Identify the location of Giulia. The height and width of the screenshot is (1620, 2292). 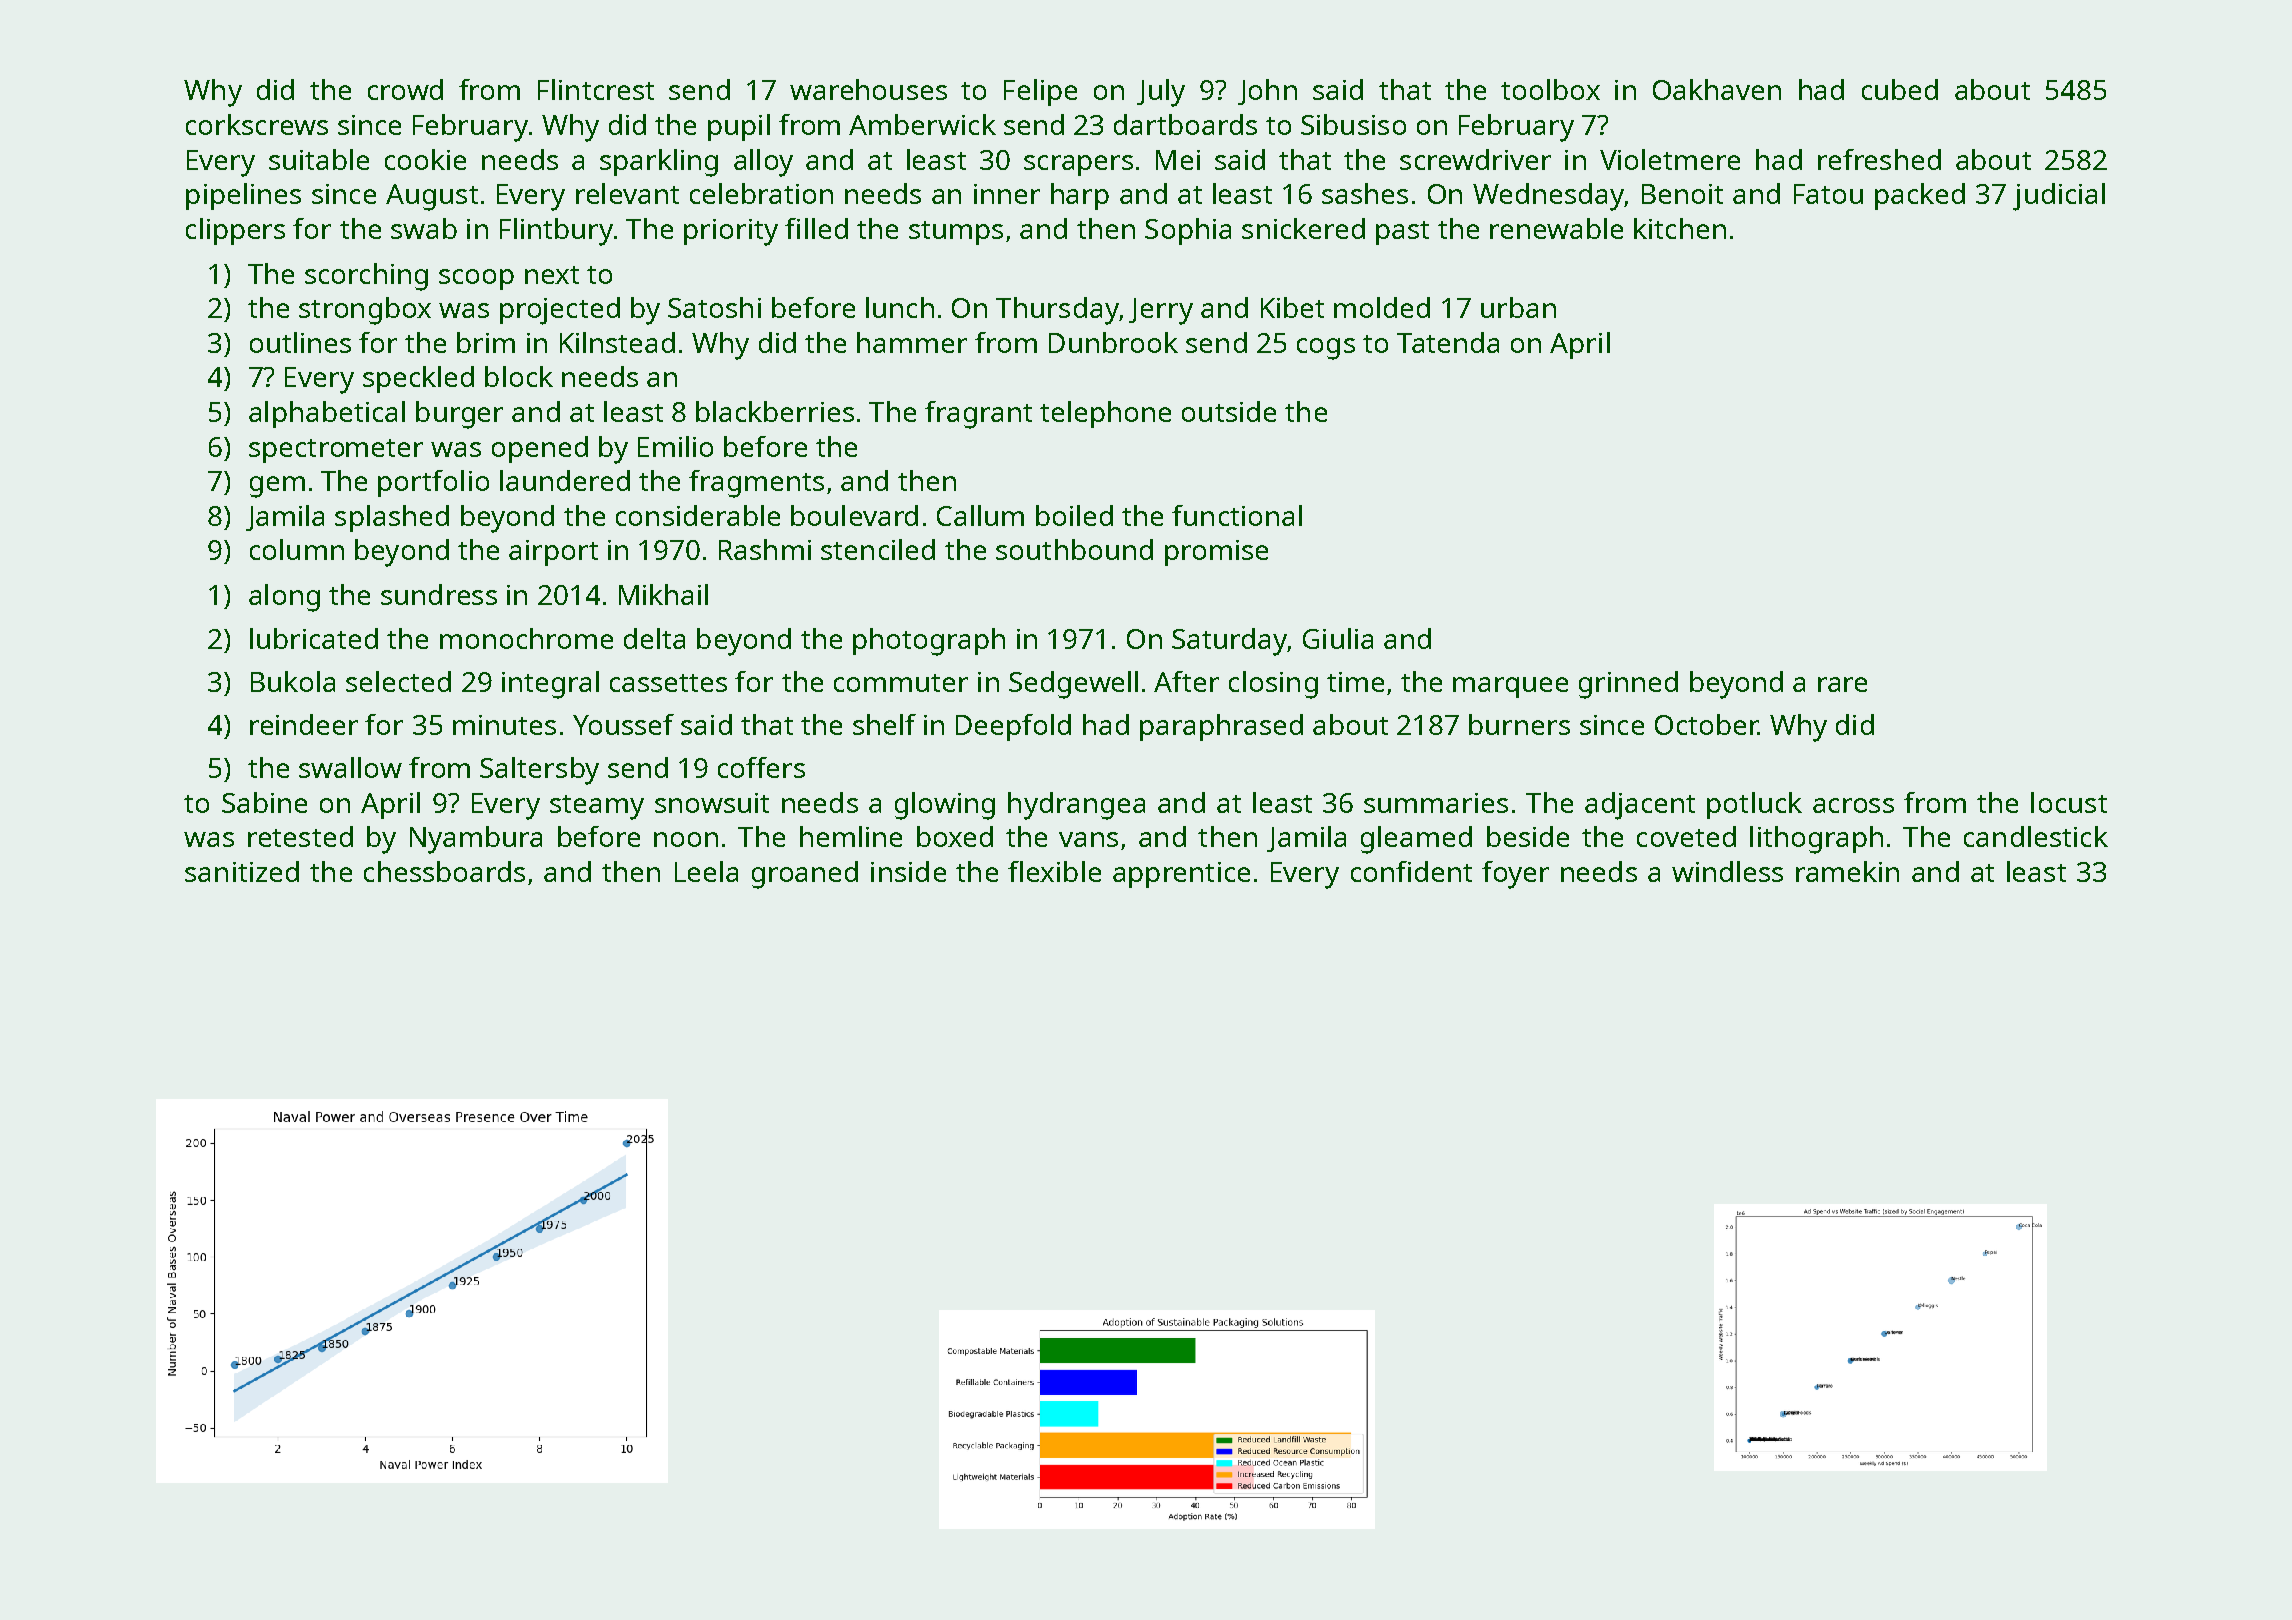
(1338, 638).
